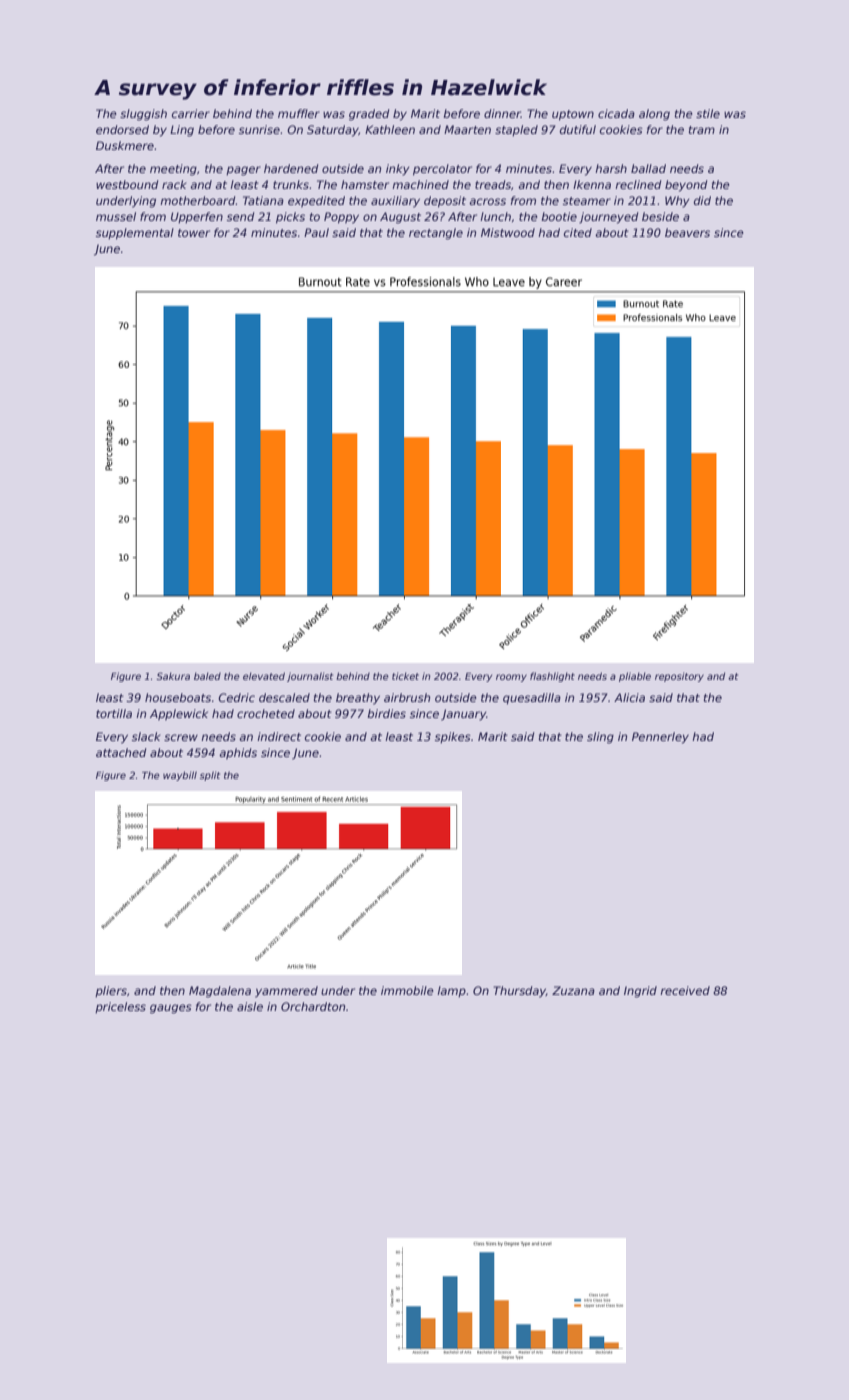 The height and width of the screenshot is (1400, 849). What do you see at coordinates (194, 233) in the screenshot?
I see `tower` at bounding box center [194, 233].
